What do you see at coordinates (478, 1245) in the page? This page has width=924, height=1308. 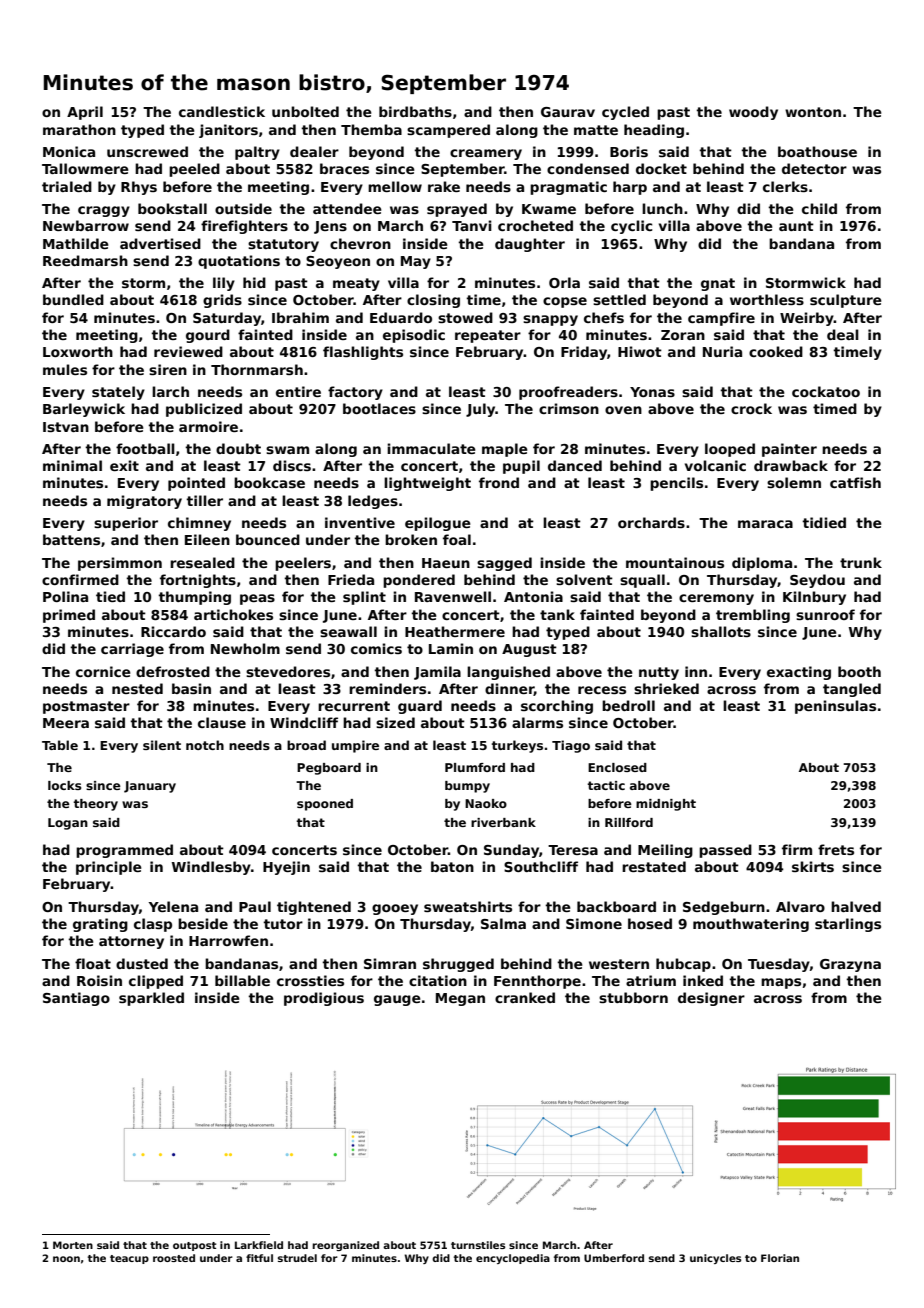 I see `turnstiles` at bounding box center [478, 1245].
